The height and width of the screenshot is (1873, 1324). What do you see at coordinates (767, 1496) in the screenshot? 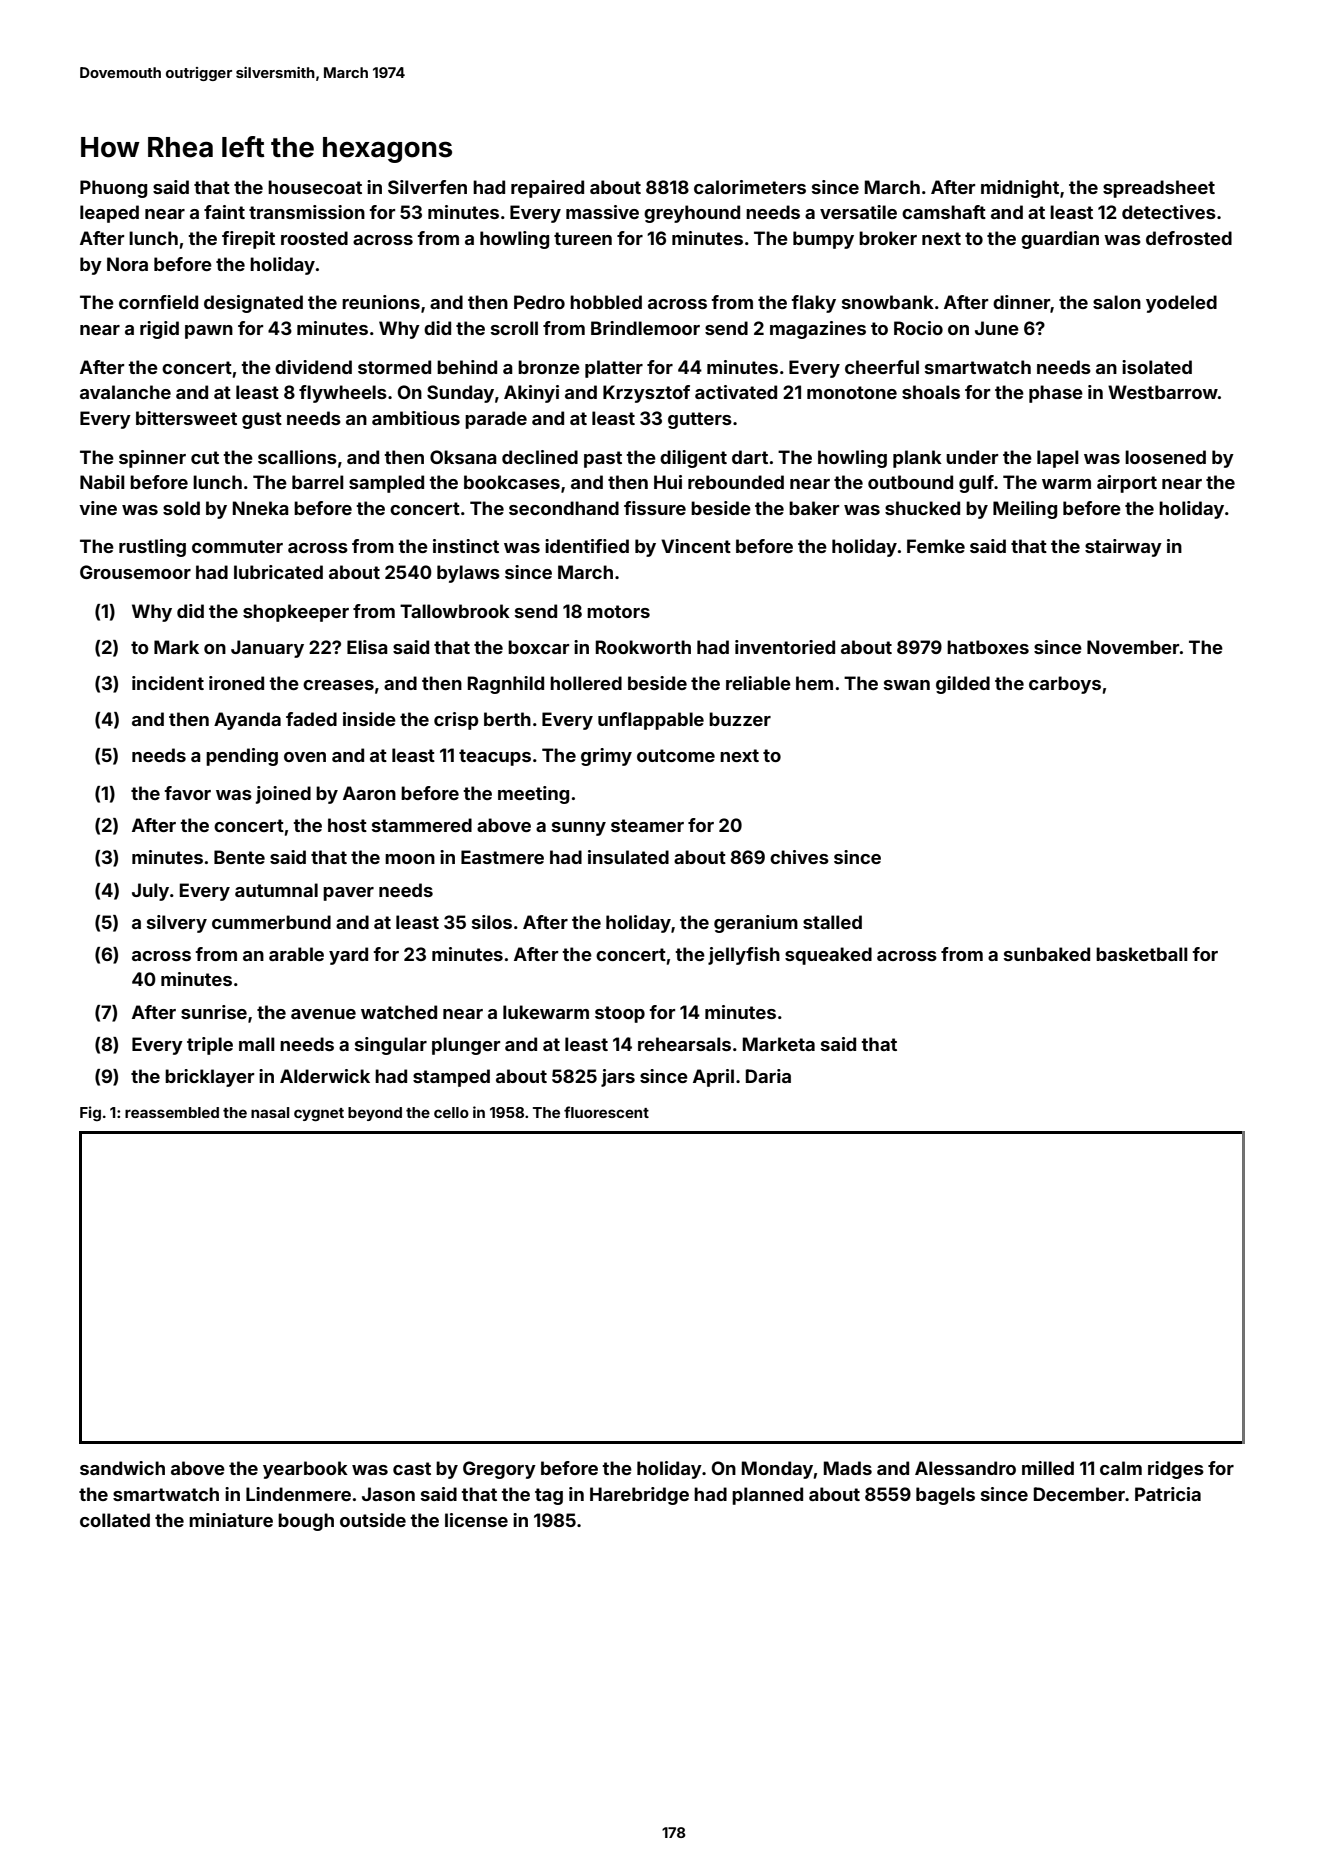
I see `planned` at bounding box center [767, 1496].
